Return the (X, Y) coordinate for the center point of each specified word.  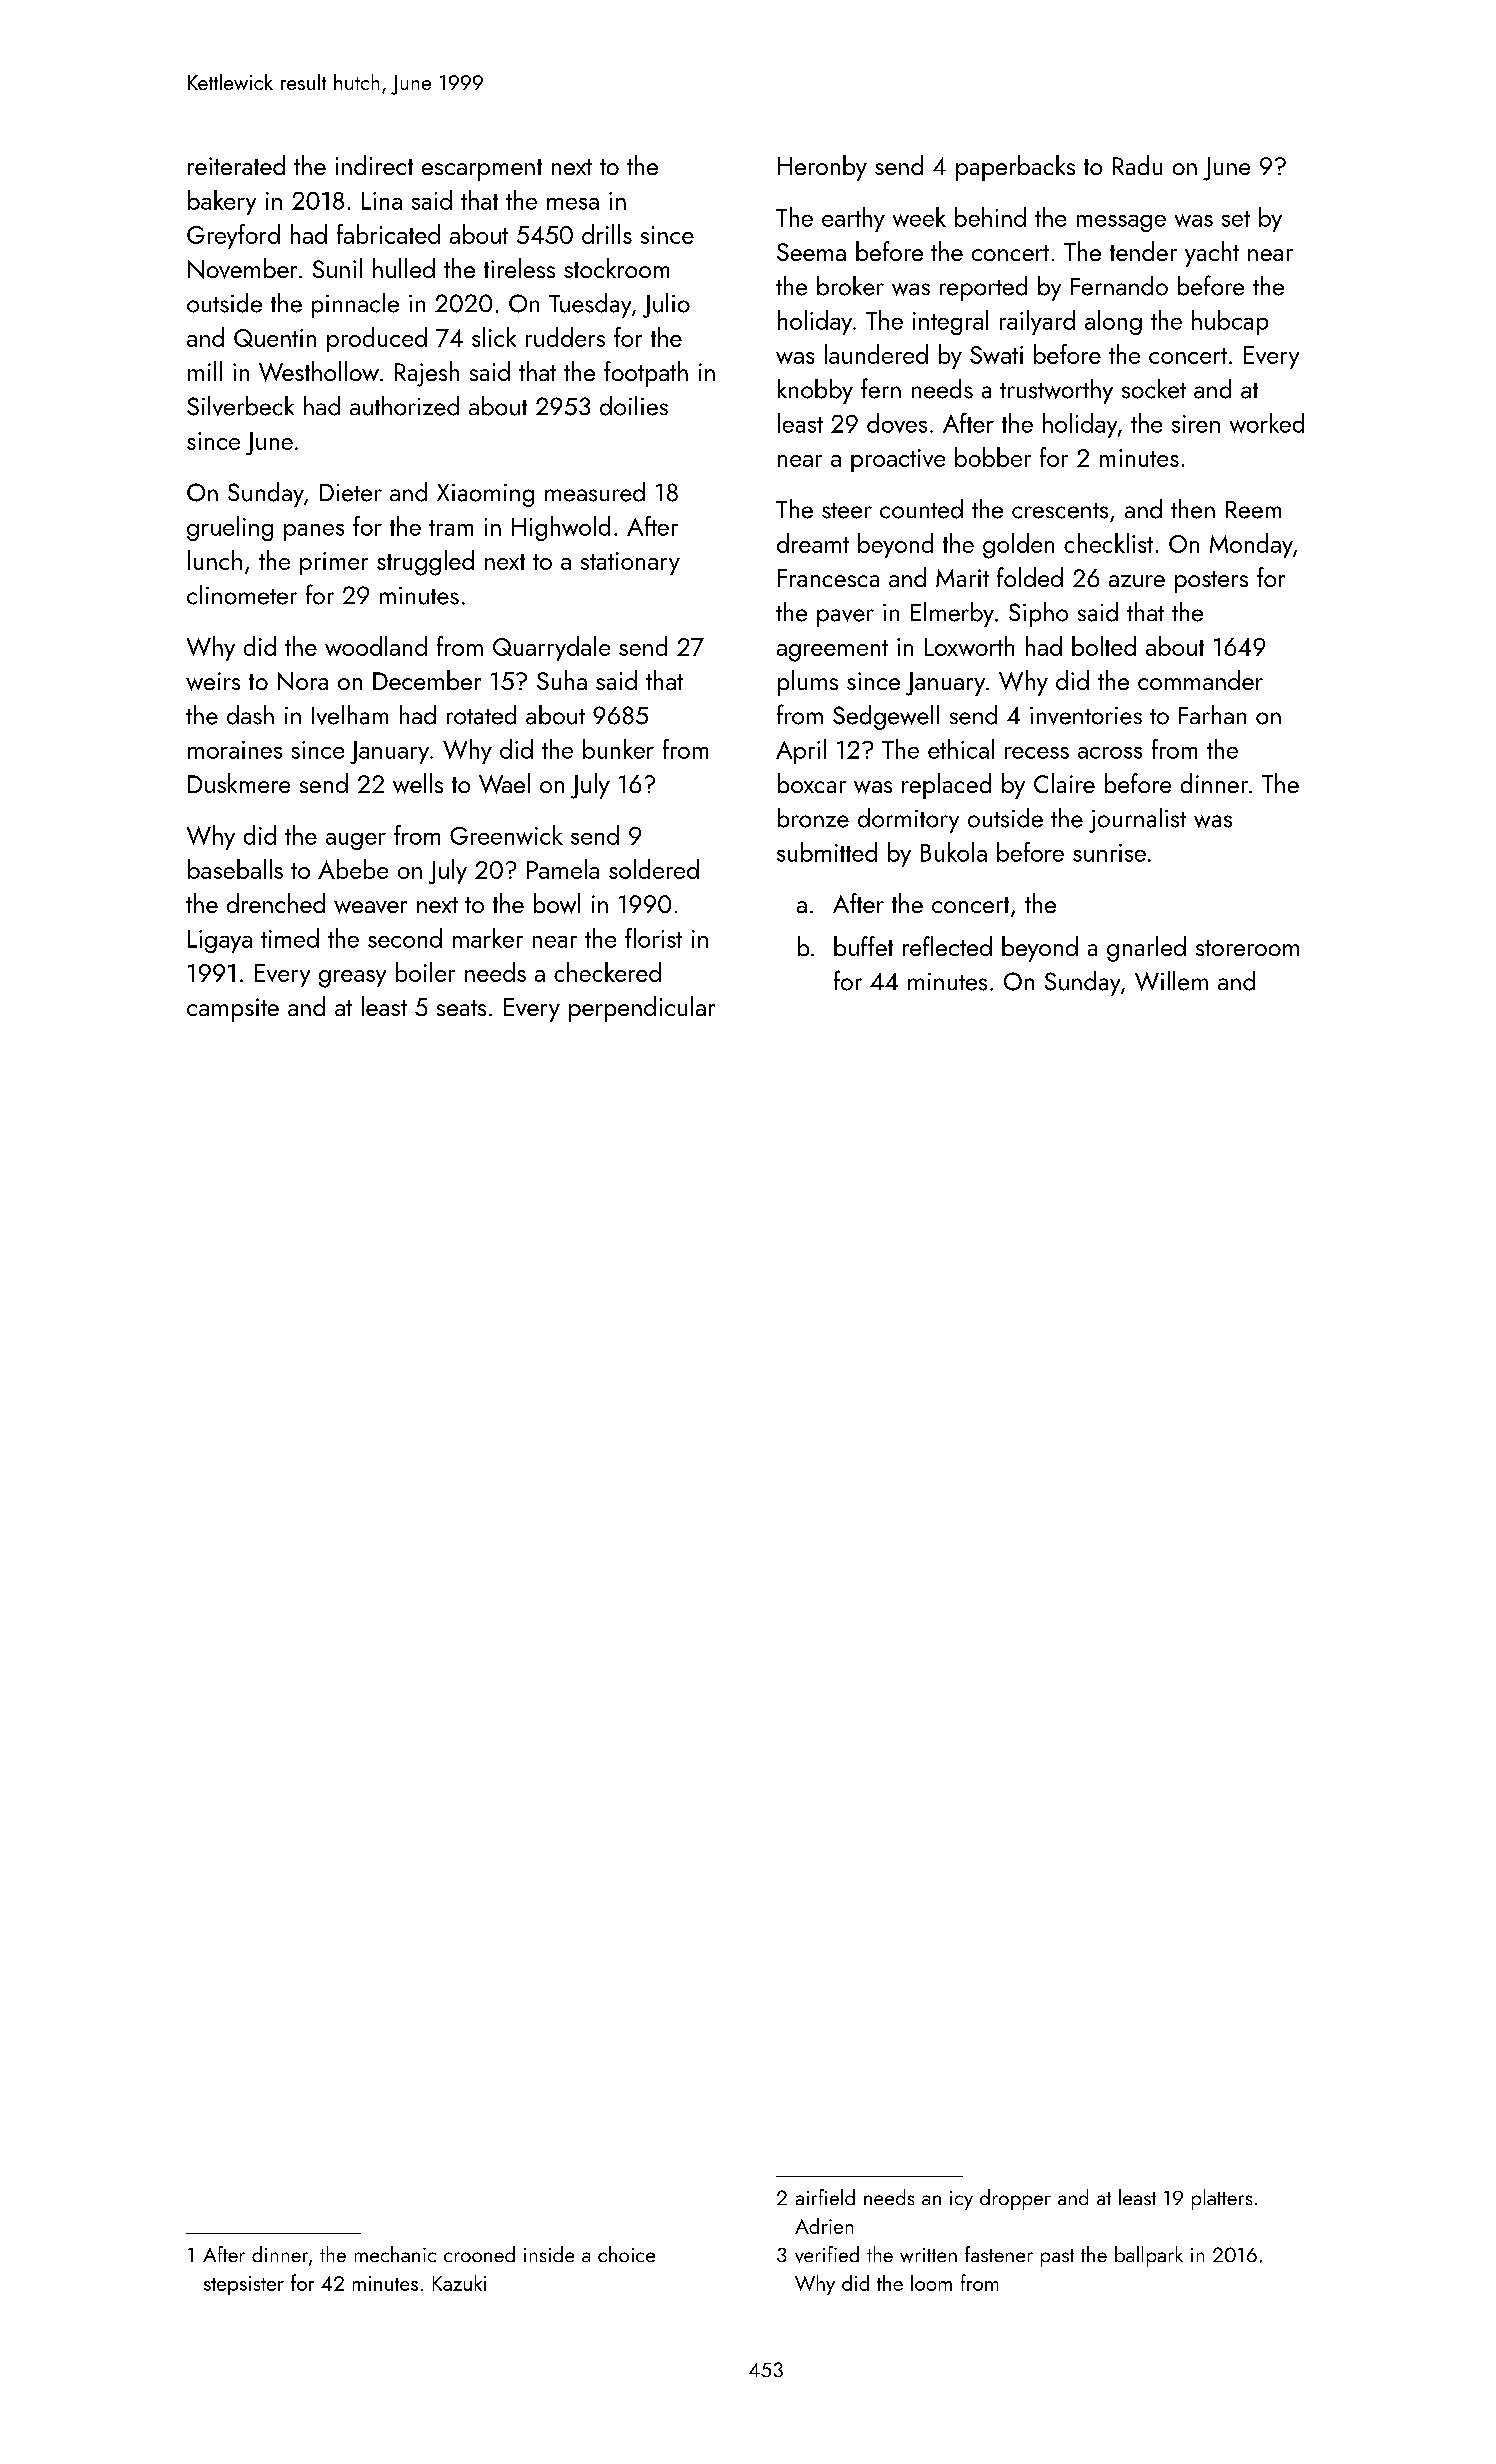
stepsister (244, 2285)
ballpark (1149, 2256)
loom (931, 2283)
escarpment (482, 170)
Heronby (822, 168)
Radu (1137, 165)
